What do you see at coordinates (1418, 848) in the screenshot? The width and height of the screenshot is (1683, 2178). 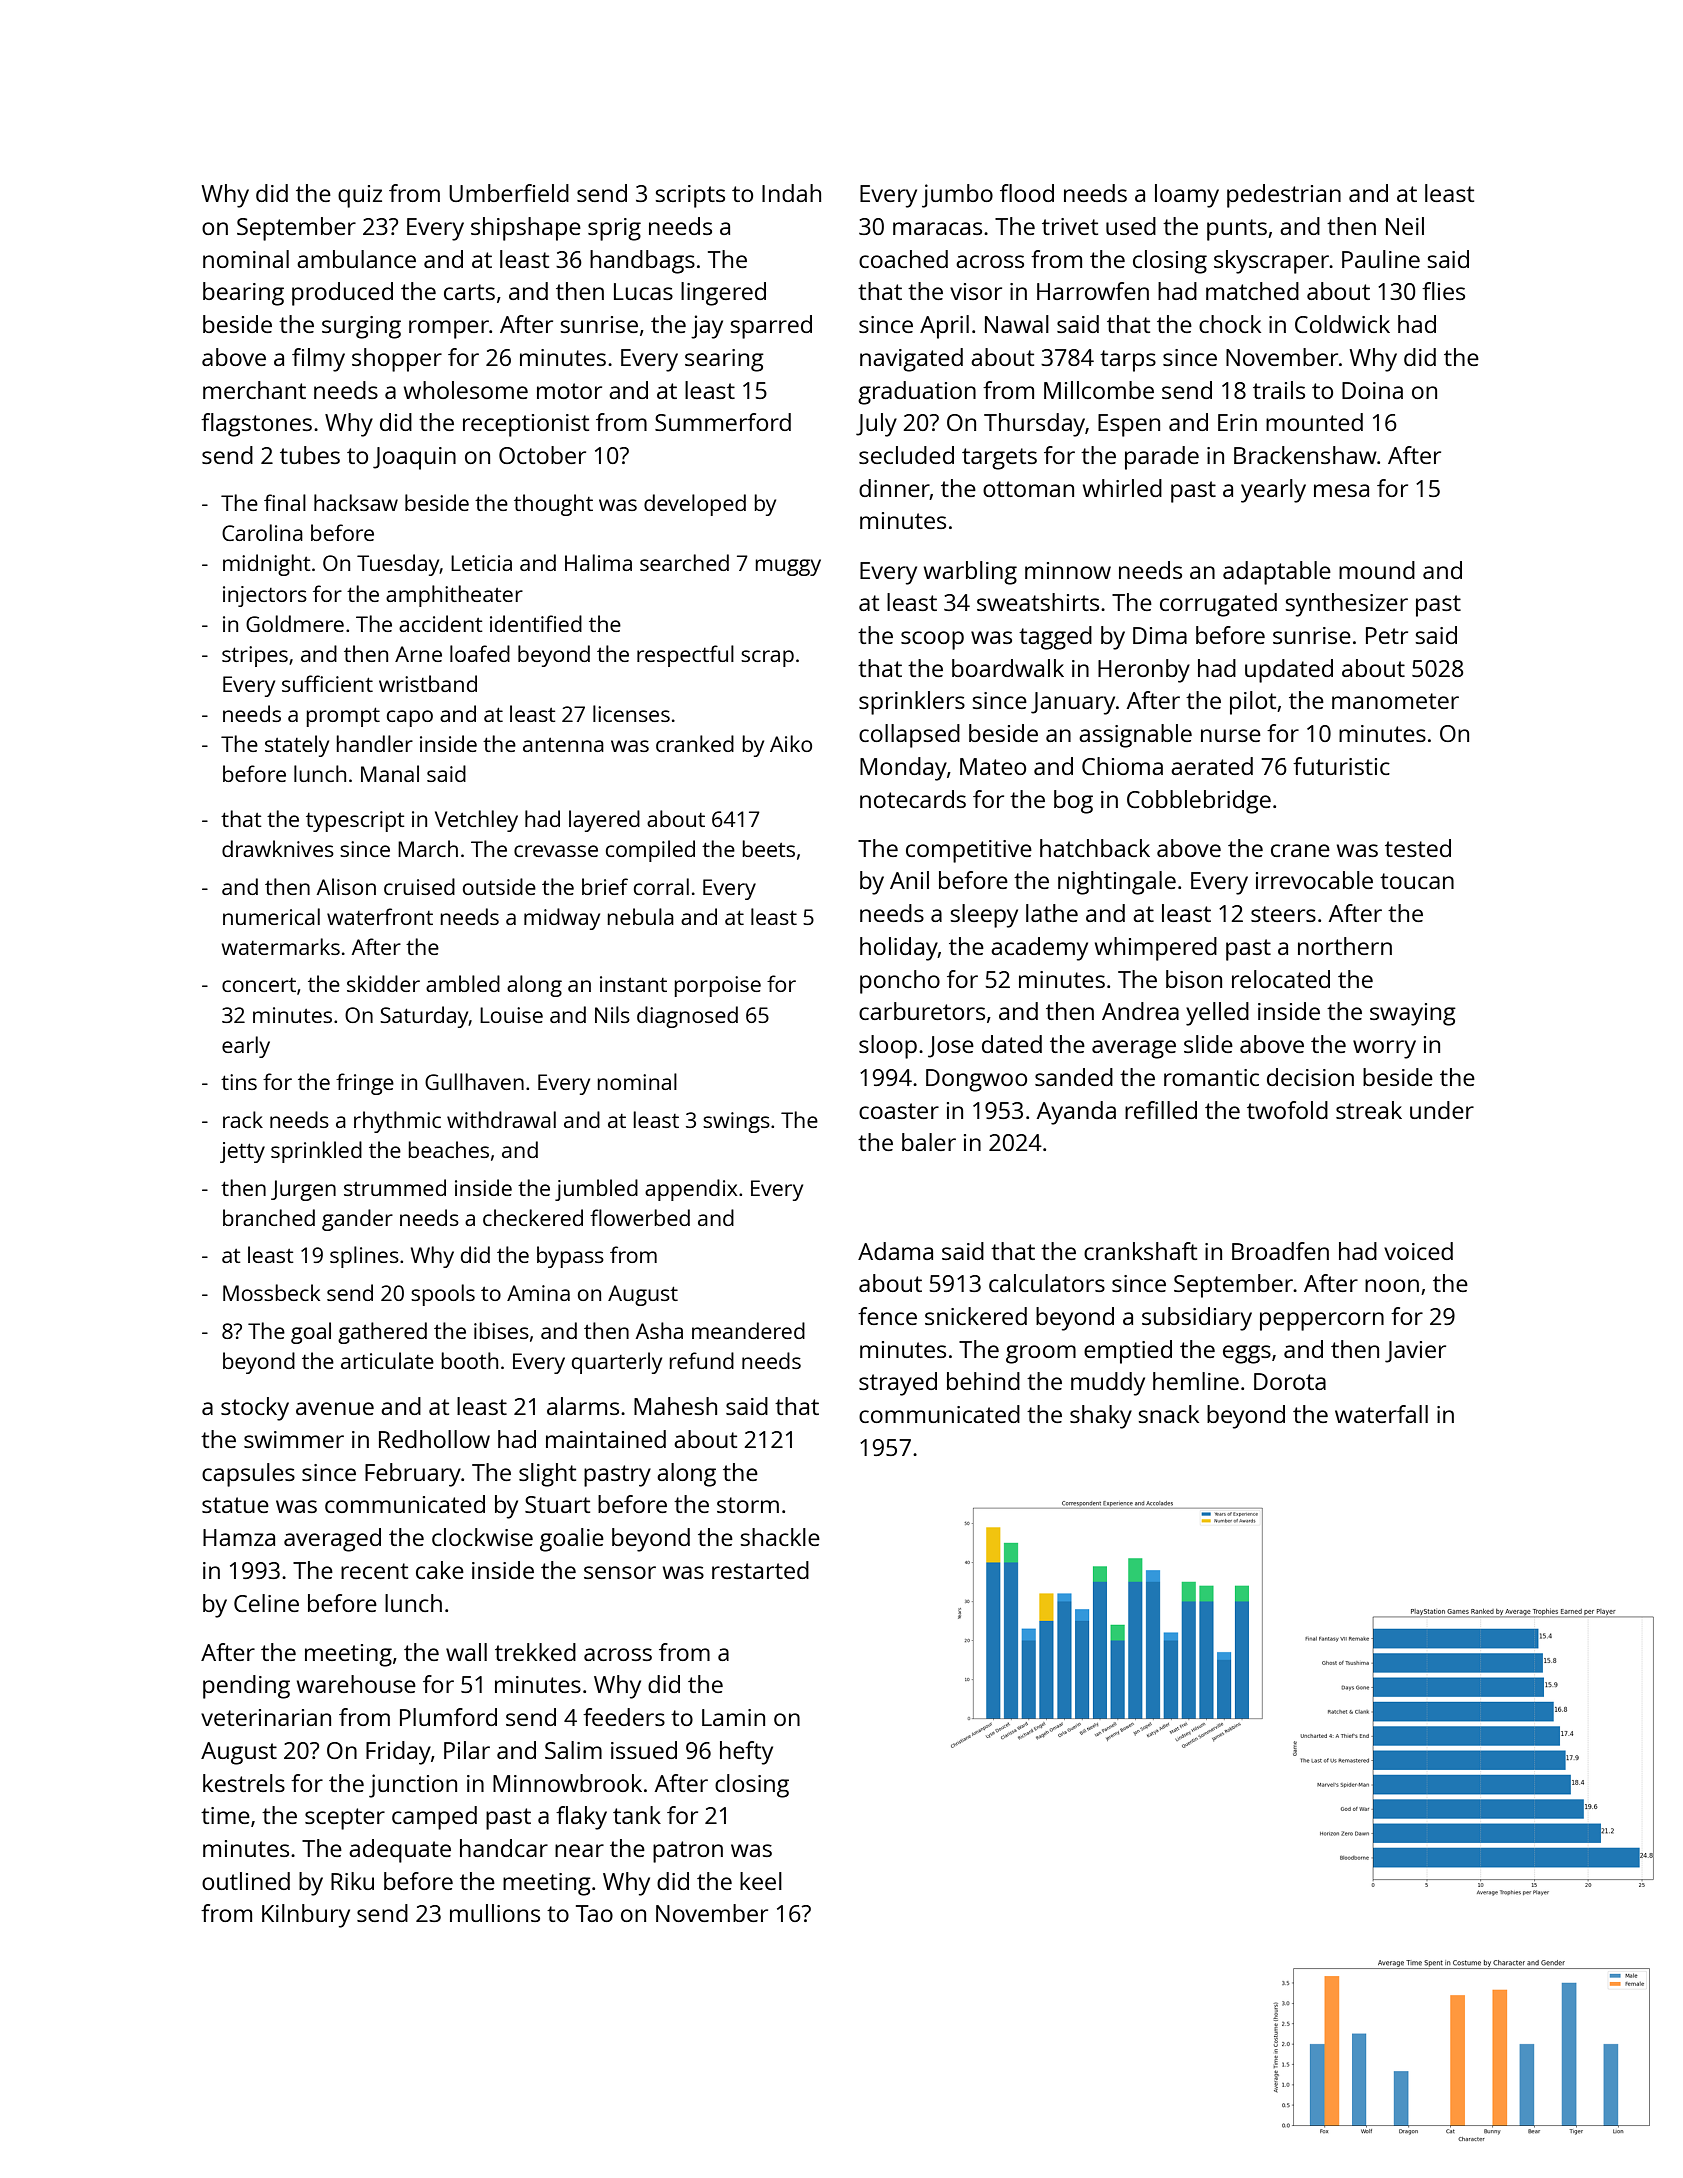 I see `tested` at bounding box center [1418, 848].
